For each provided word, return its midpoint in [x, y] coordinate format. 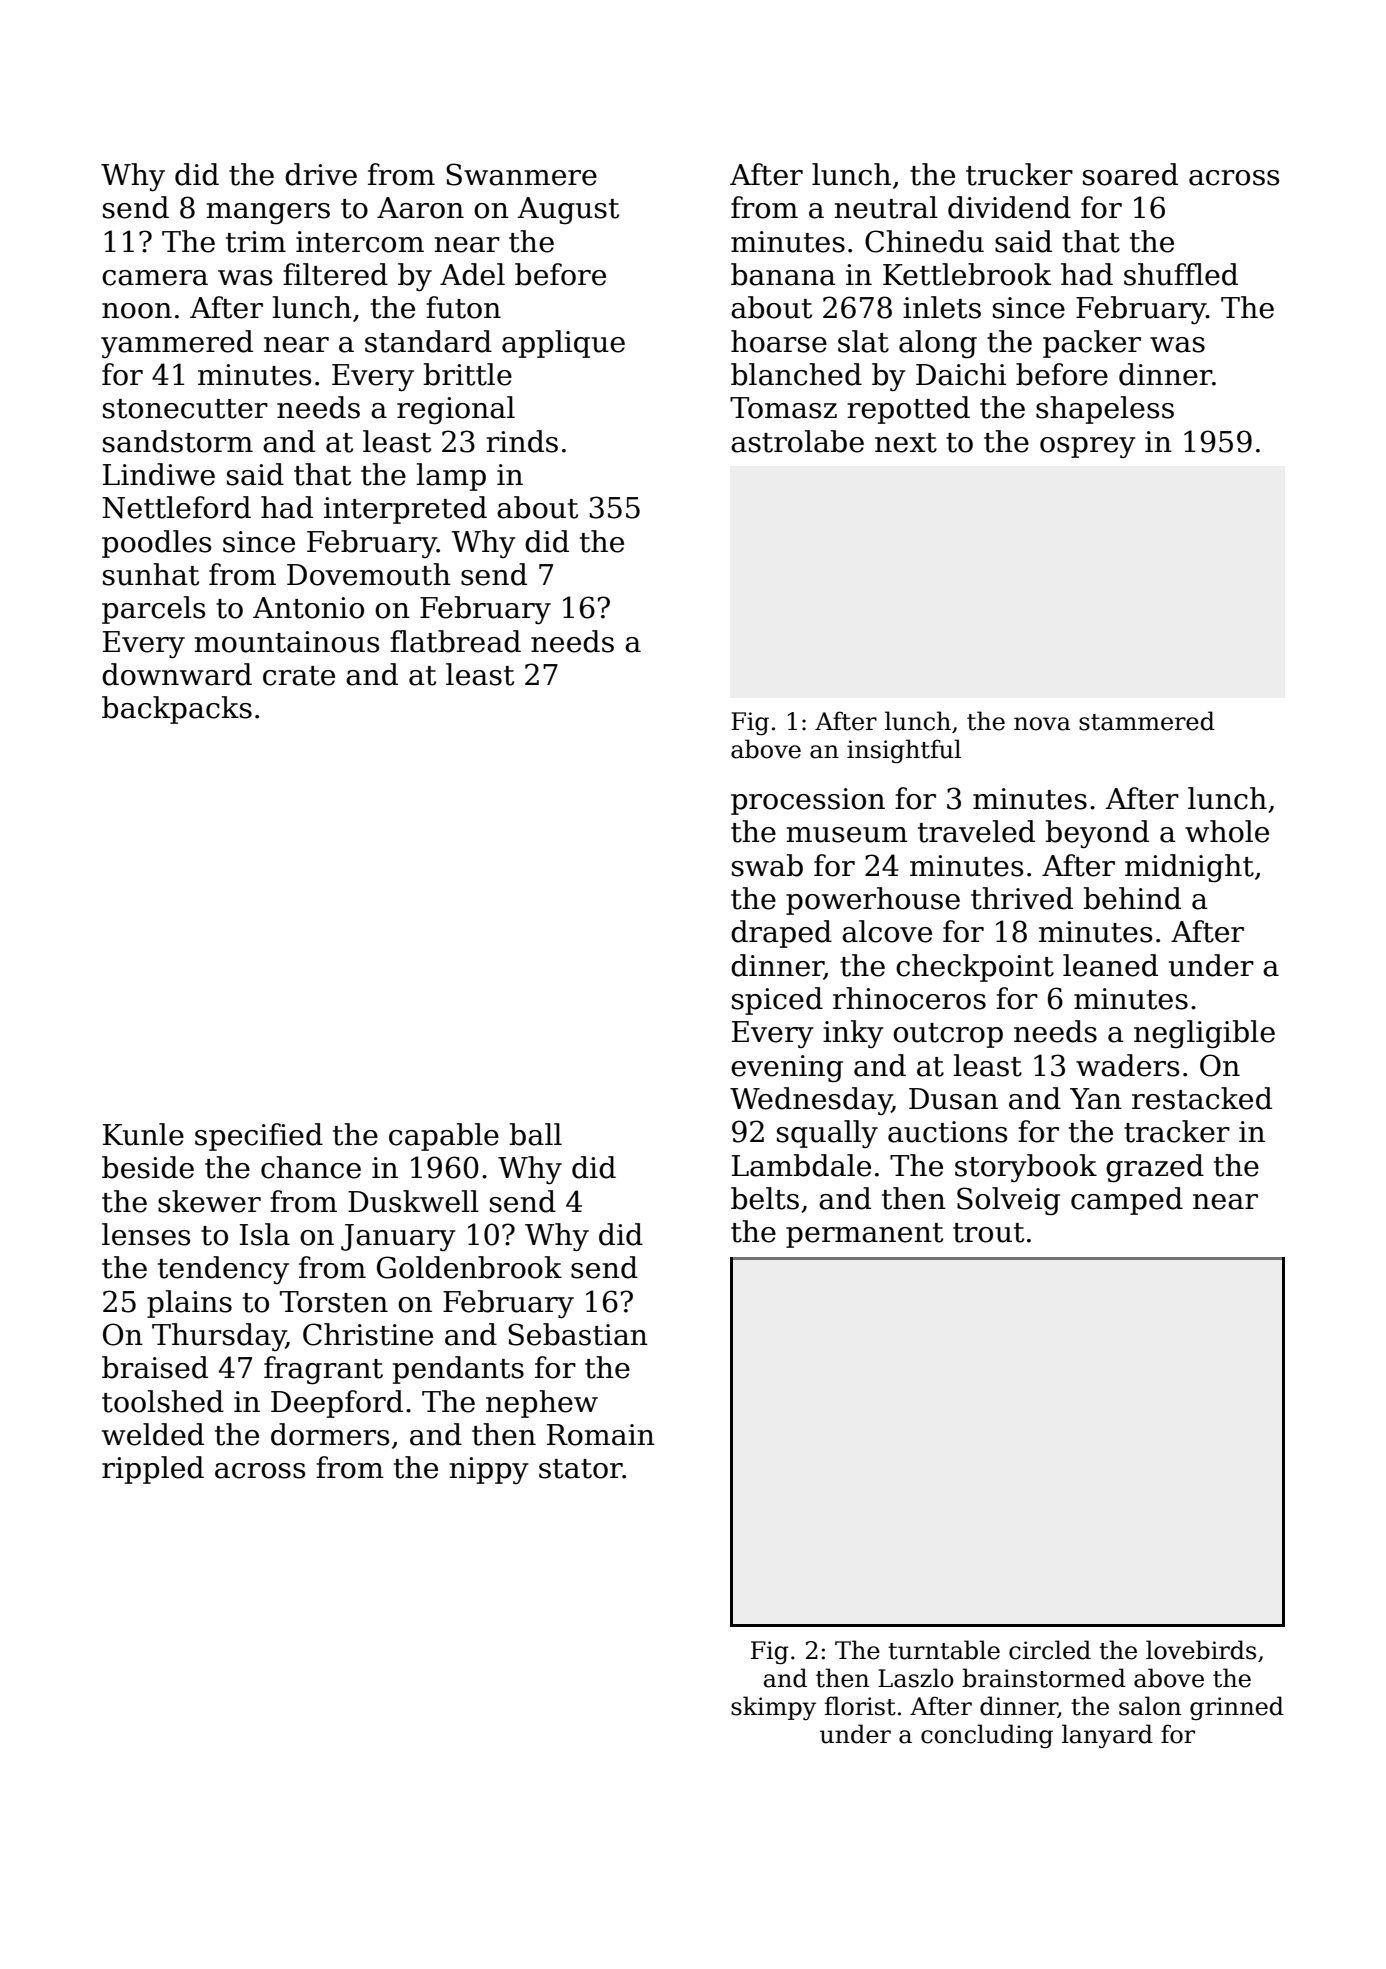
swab [767, 865]
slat [863, 341]
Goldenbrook [469, 1267]
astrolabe [797, 441]
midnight [1189, 868]
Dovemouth [369, 574]
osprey [1088, 447]
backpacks [177, 710]
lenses [146, 1234]
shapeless [1105, 410]
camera [155, 278]
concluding [987, 1736]
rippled [153, 1470]
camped [1127, 1201]
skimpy [773, 1708]
